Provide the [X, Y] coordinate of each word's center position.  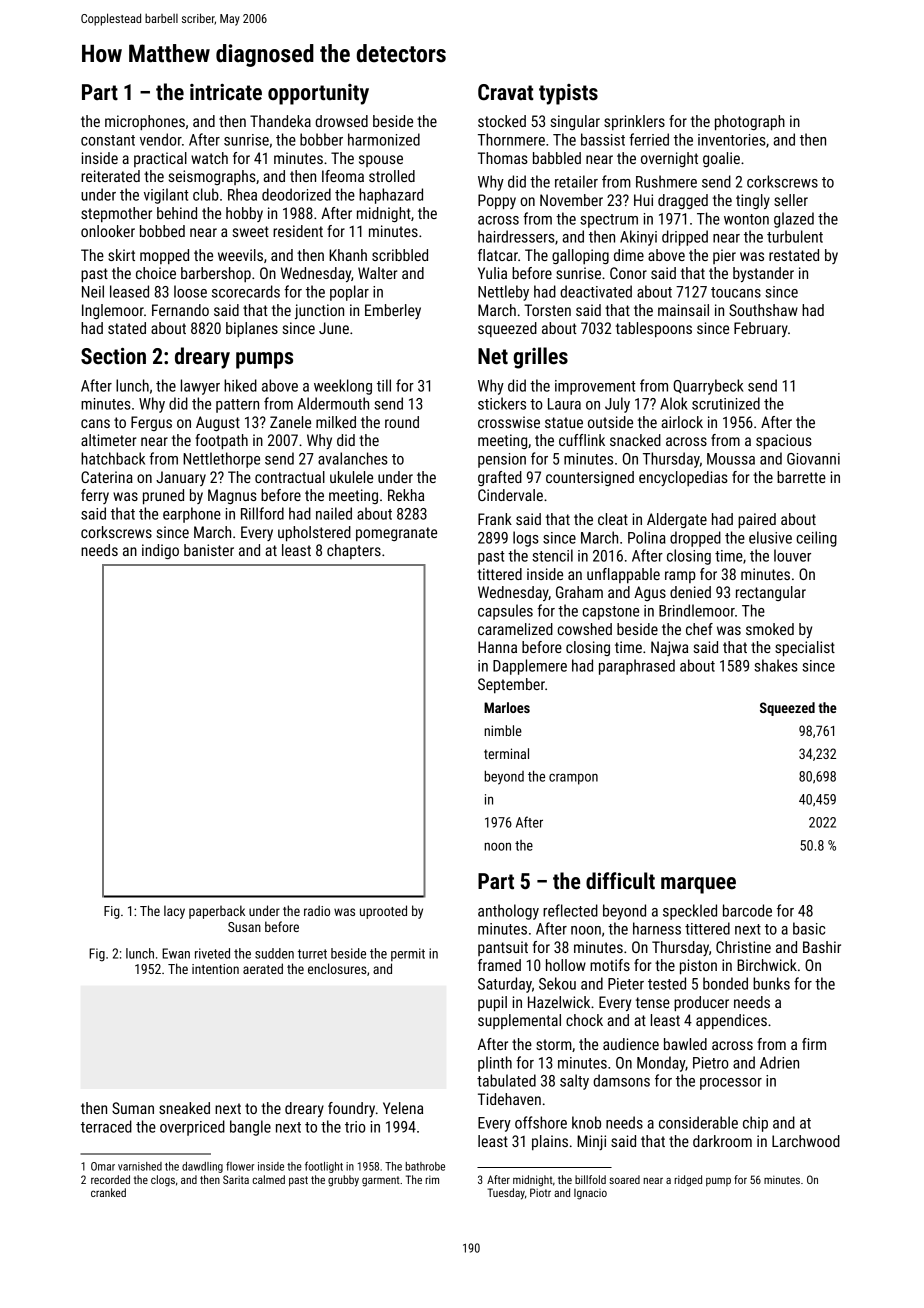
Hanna [497, 647]
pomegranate [396, 534]
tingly [753, 201]
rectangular [771, 593]
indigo [160, 551]
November [571, 200]
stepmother [116, 214]
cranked [108, 1192]
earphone [192, 515]
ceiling [816, 539]
